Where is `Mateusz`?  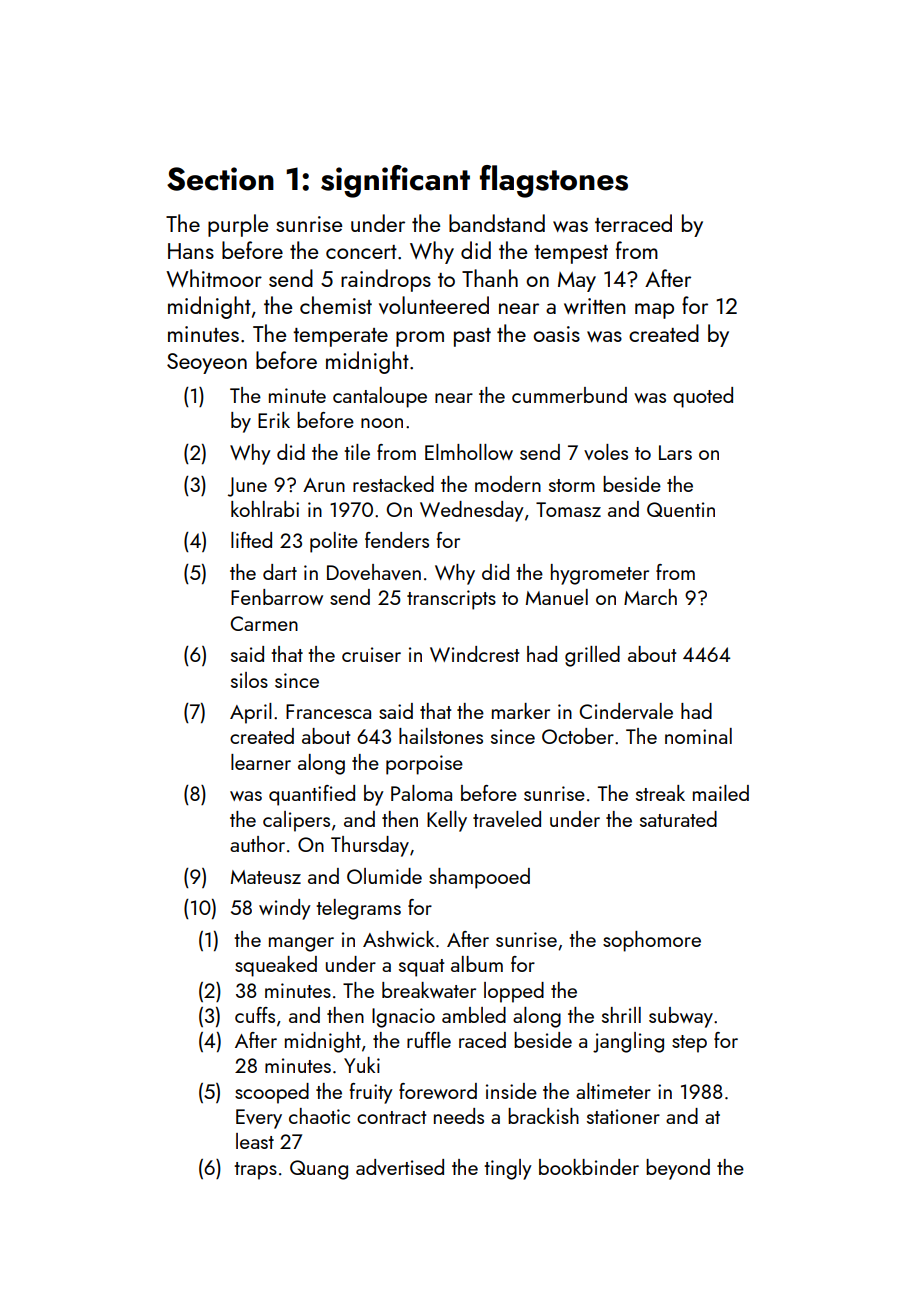
Mateusz is located at coordinates (266, 877).
